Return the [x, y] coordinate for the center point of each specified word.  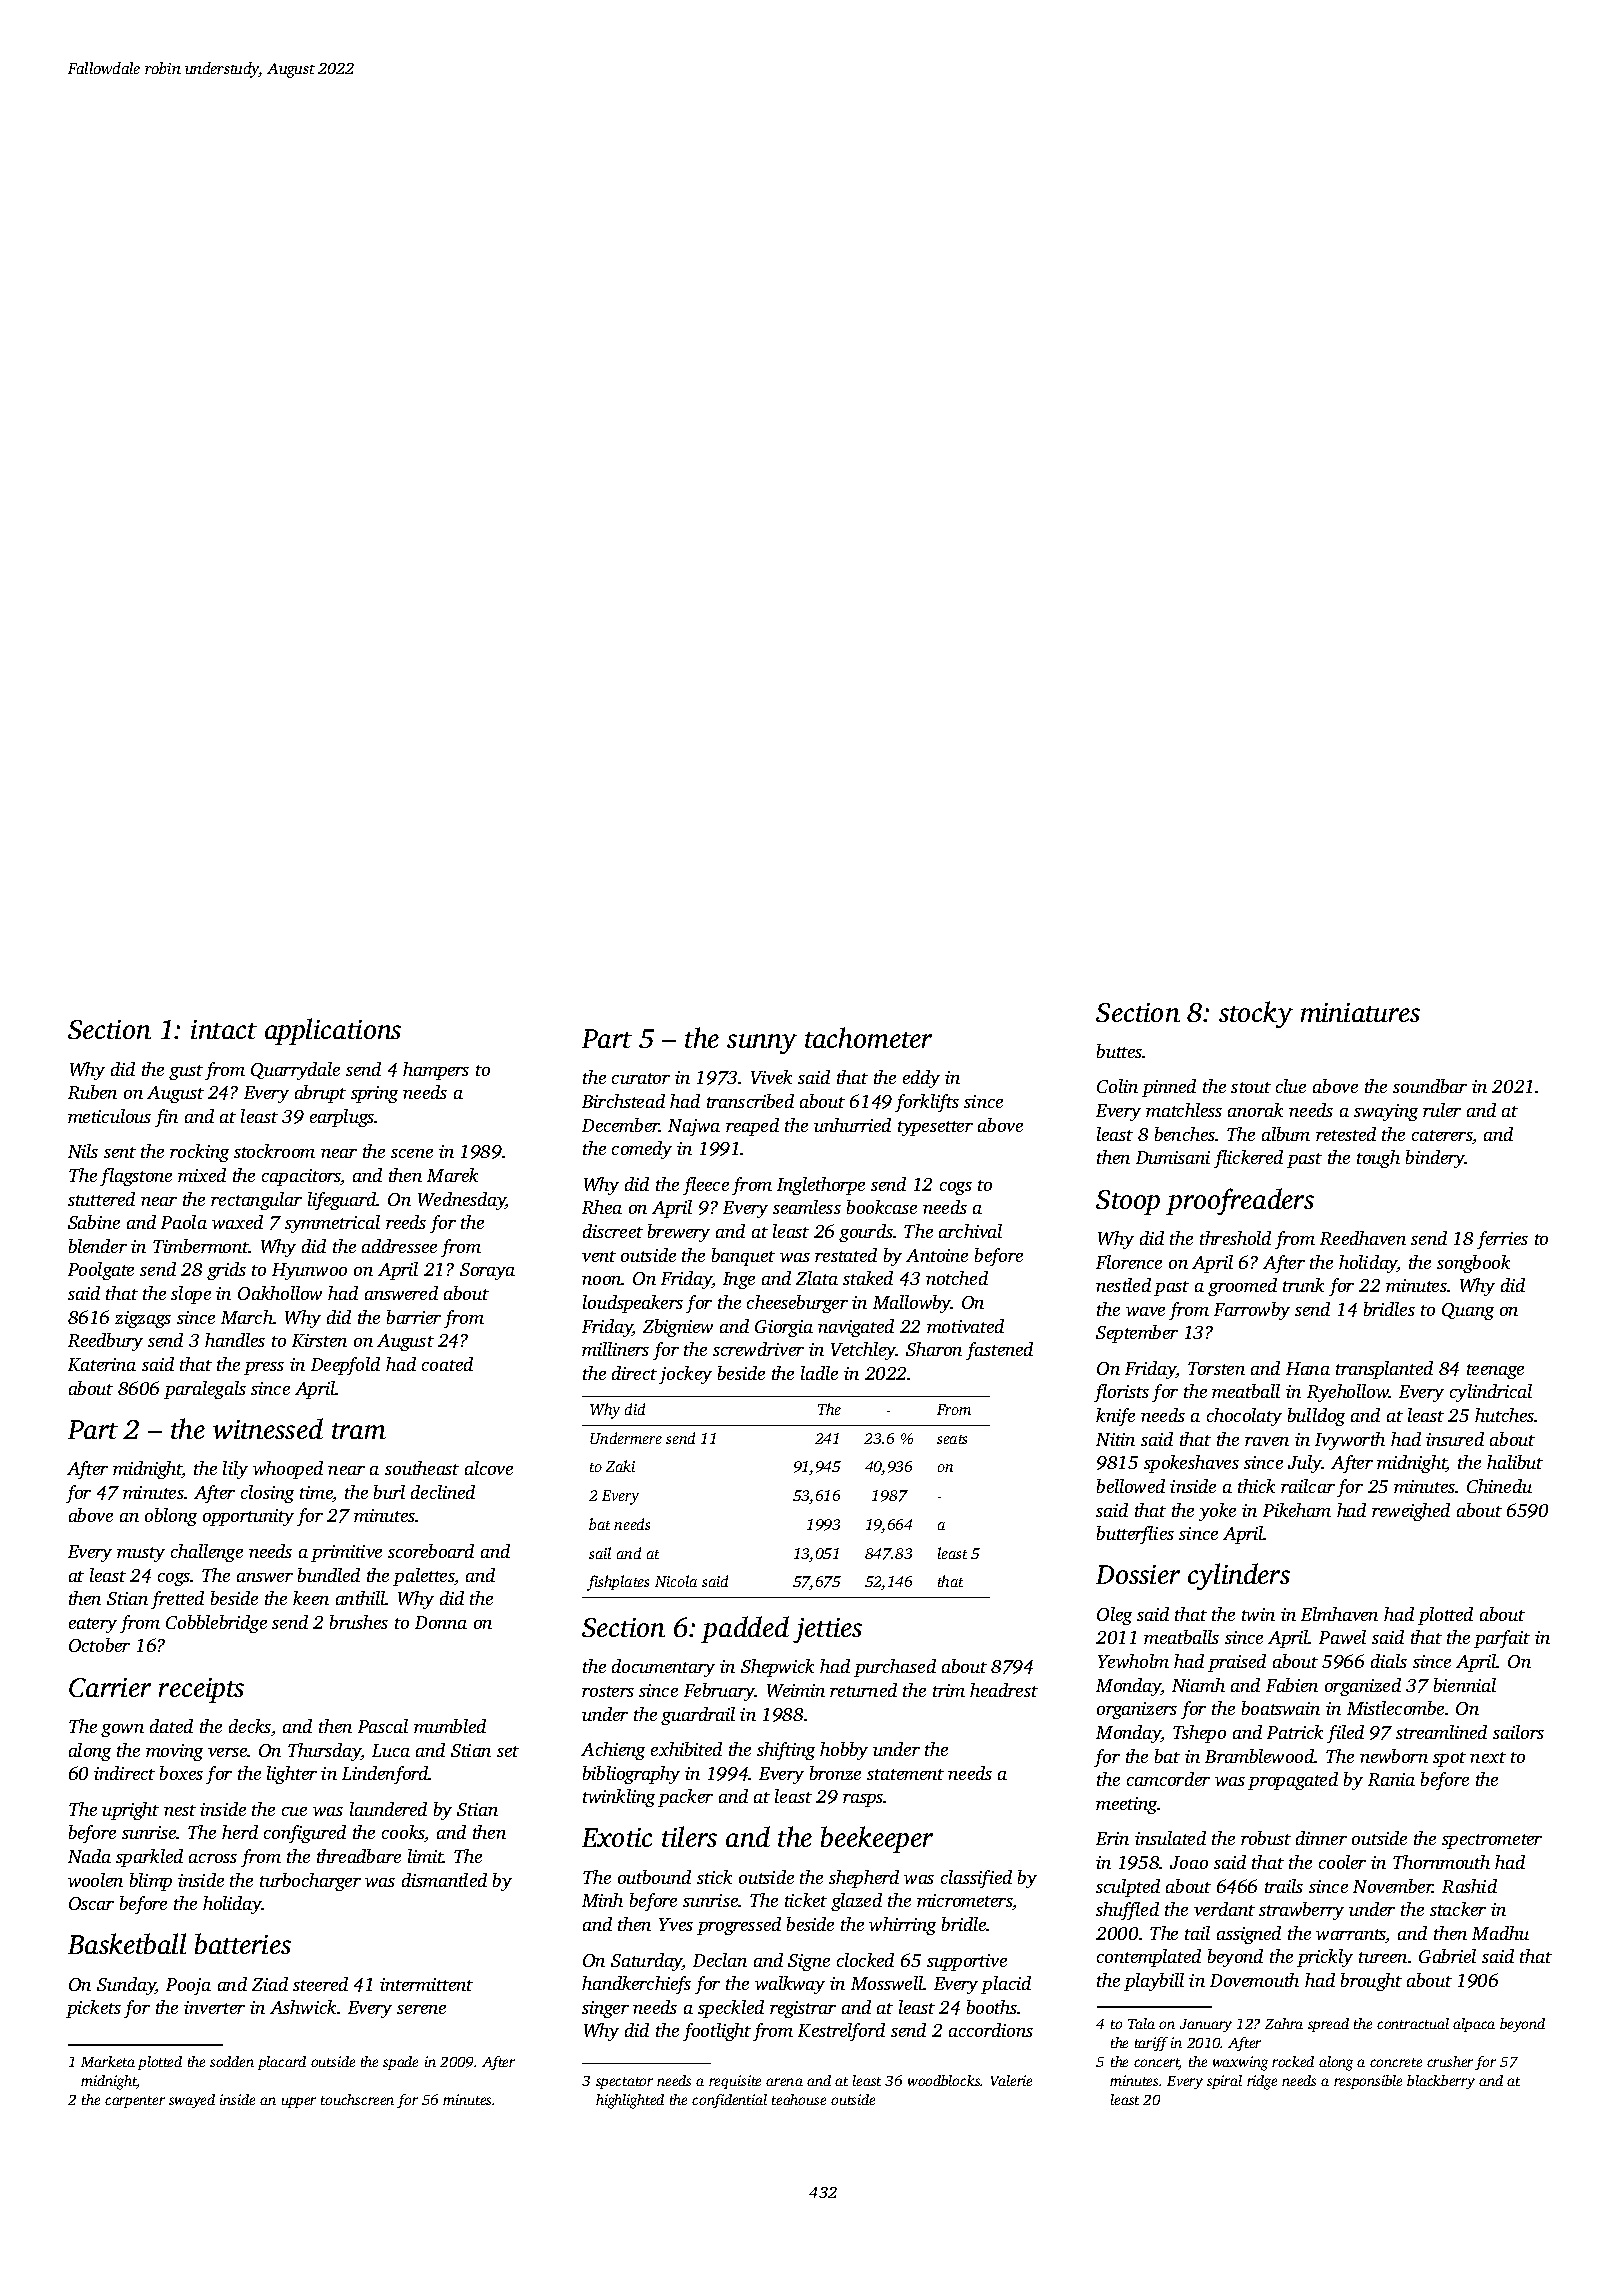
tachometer [868, 1037]
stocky [1256, 1014]
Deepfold [345, 1366]
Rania [1391, 1779]
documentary [663, 1668]
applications [333, 1031]
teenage [1495, 1371]
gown [122, 1730]
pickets [93, 2009]
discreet [613, 1231]
